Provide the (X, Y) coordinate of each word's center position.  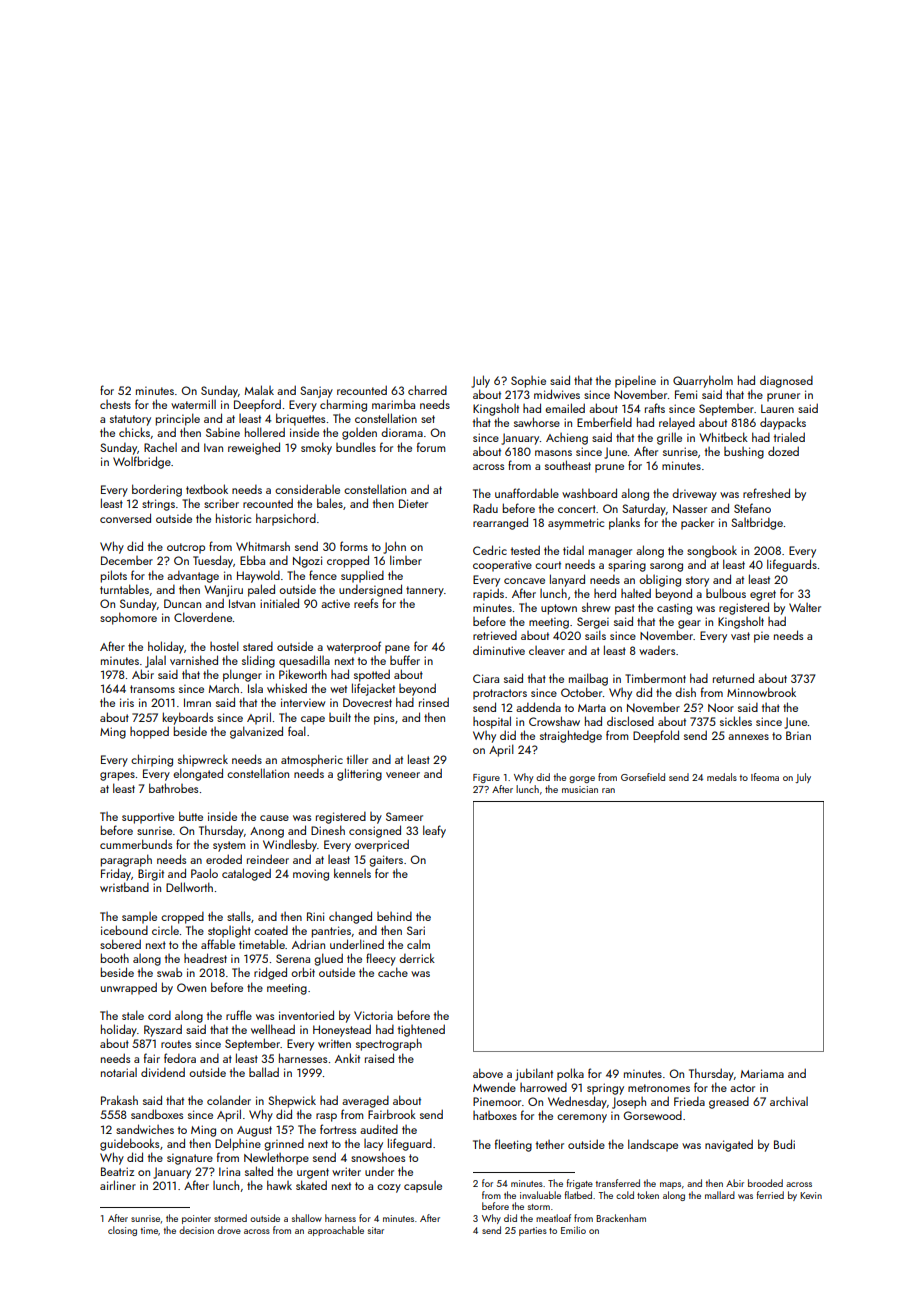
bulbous (726, 593)
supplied (362, 576)
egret (763, 595)
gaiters (386, 861)
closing (122, 1231)
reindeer (268, 859)
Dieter (413, 503)
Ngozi (307, 562)
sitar (376, 1230)
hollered (265, 432)
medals (722, 777)
